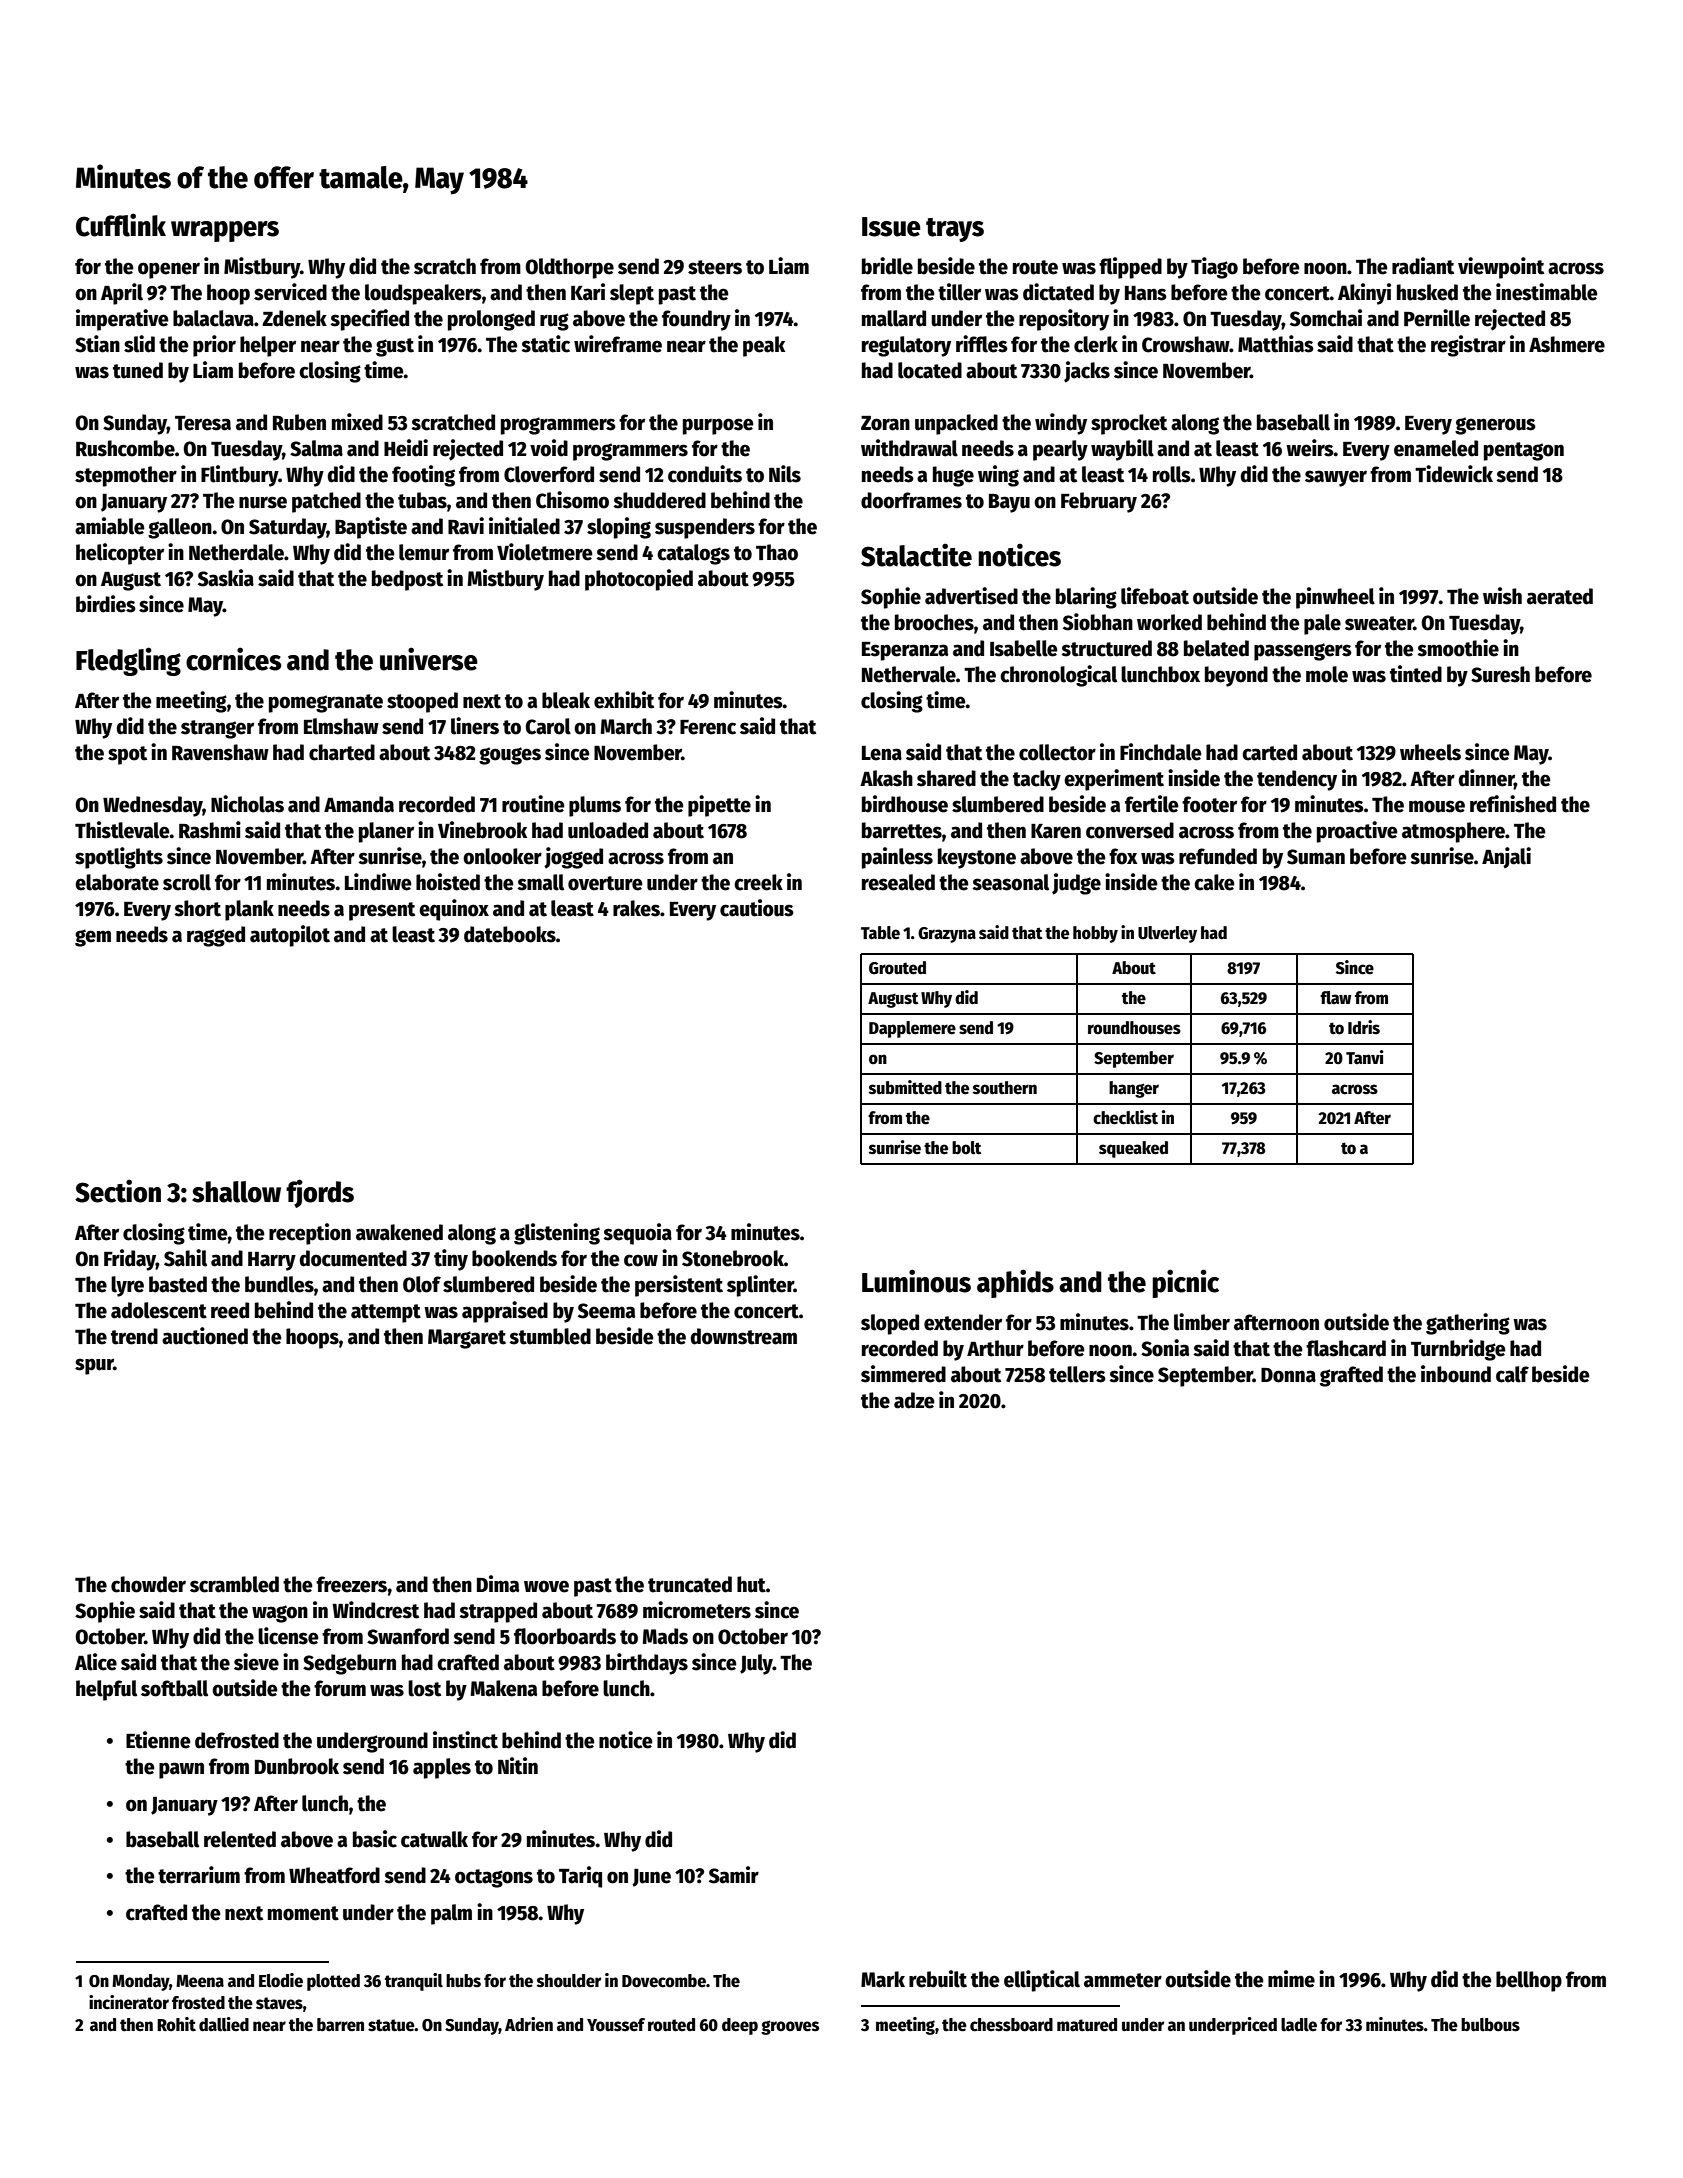 Image resolution: width=1683 pixels, height=2178 pixels. What do you see at coordinates (352, 1584) in the screenshot?
I see `freezers` at bounding box center [352, 1584].
